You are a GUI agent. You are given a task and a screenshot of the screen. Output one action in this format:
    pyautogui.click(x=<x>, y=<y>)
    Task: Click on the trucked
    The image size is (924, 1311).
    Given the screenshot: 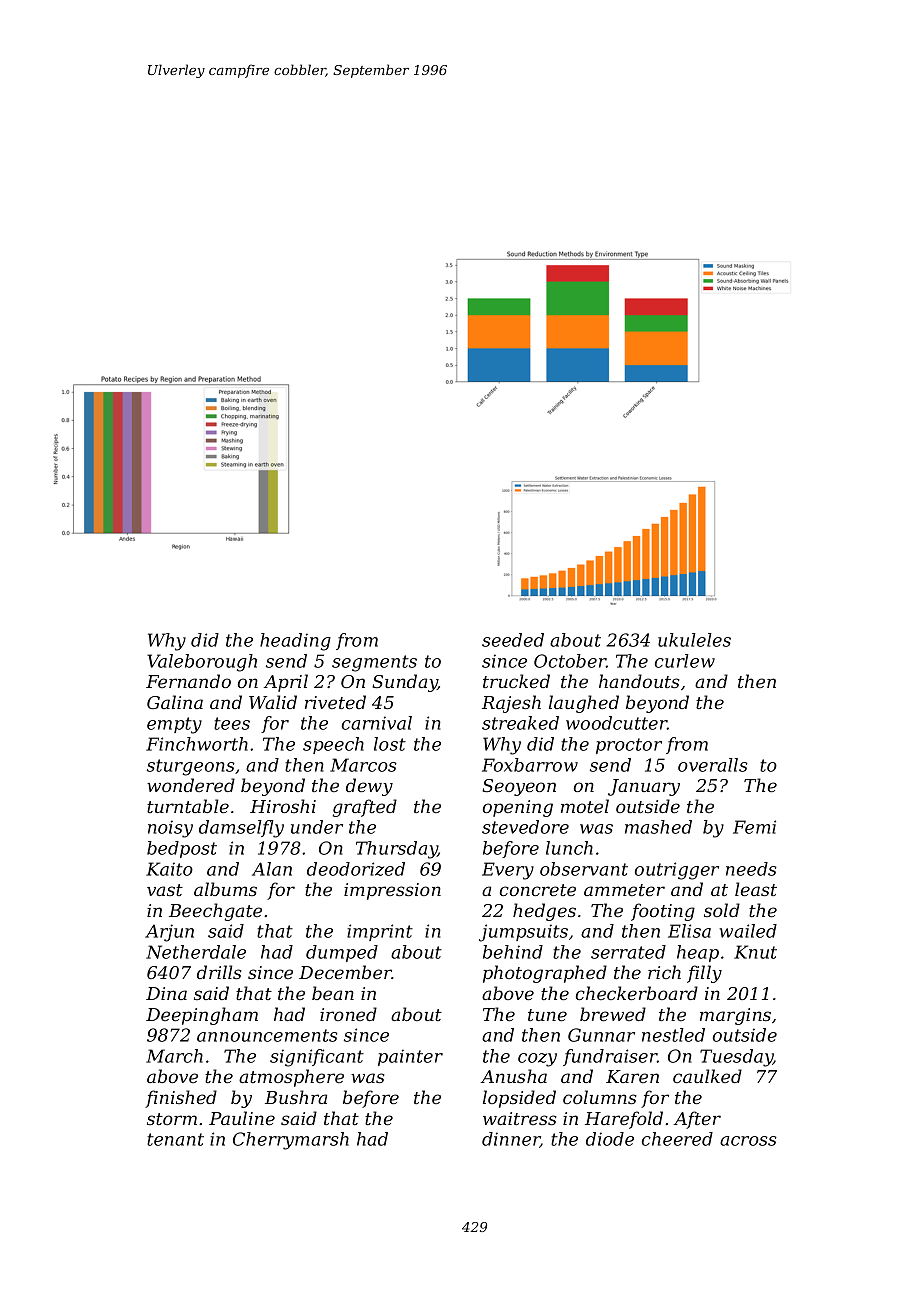 What is the action you would take?
    pyautogui.click(x=516, y=681)
